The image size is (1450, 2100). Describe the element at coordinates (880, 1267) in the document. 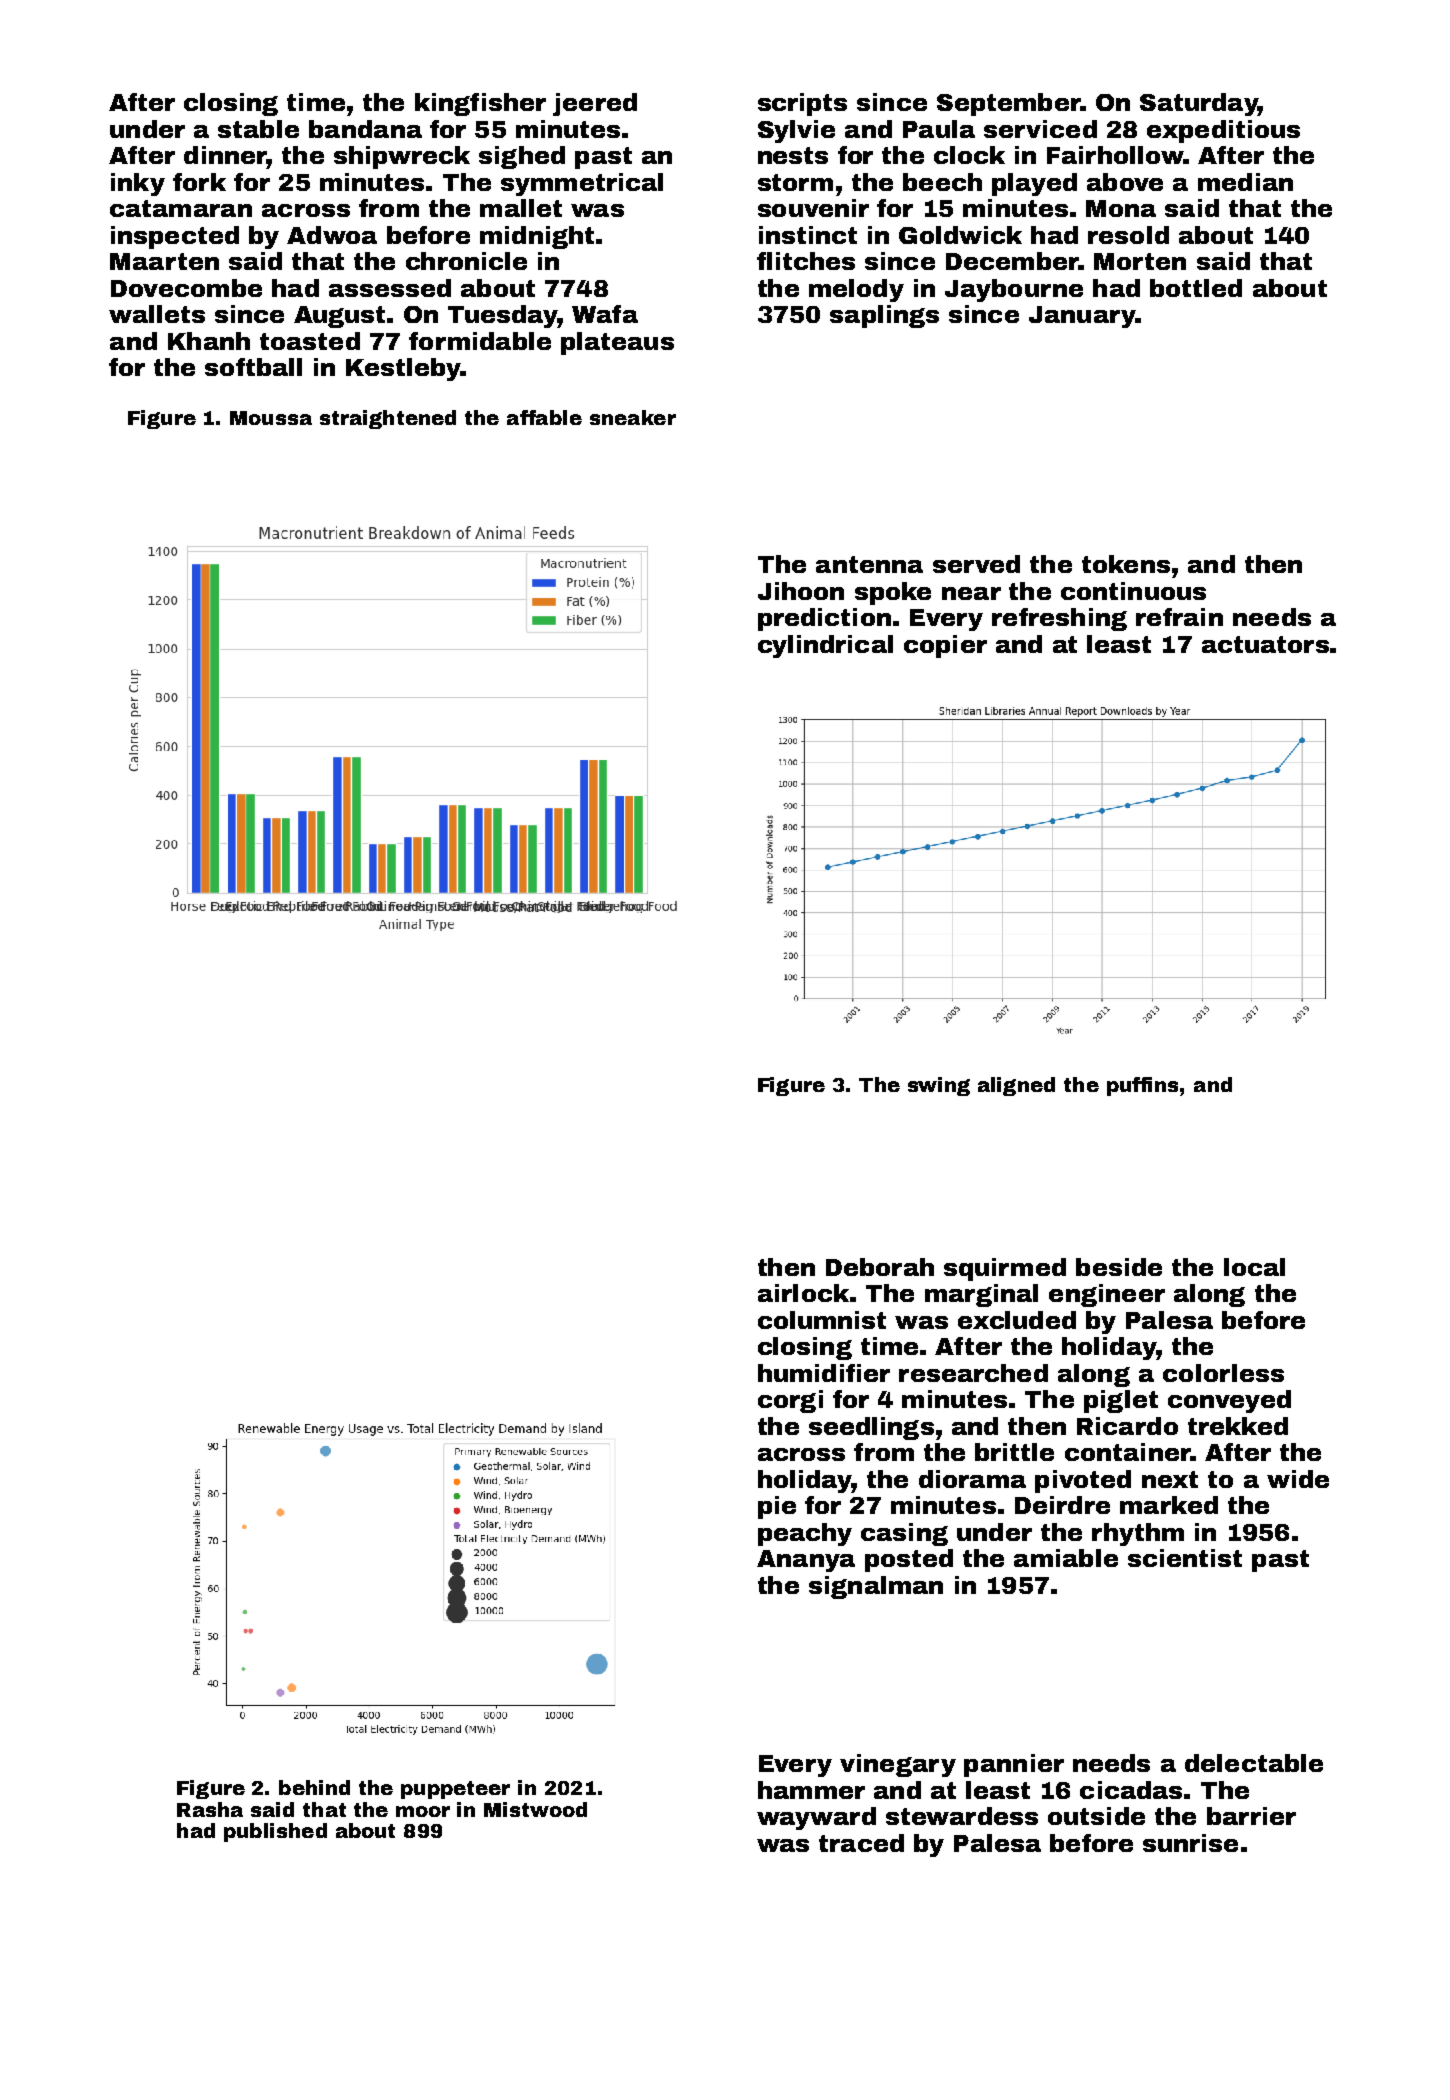

I see `Deborah` at that location.
